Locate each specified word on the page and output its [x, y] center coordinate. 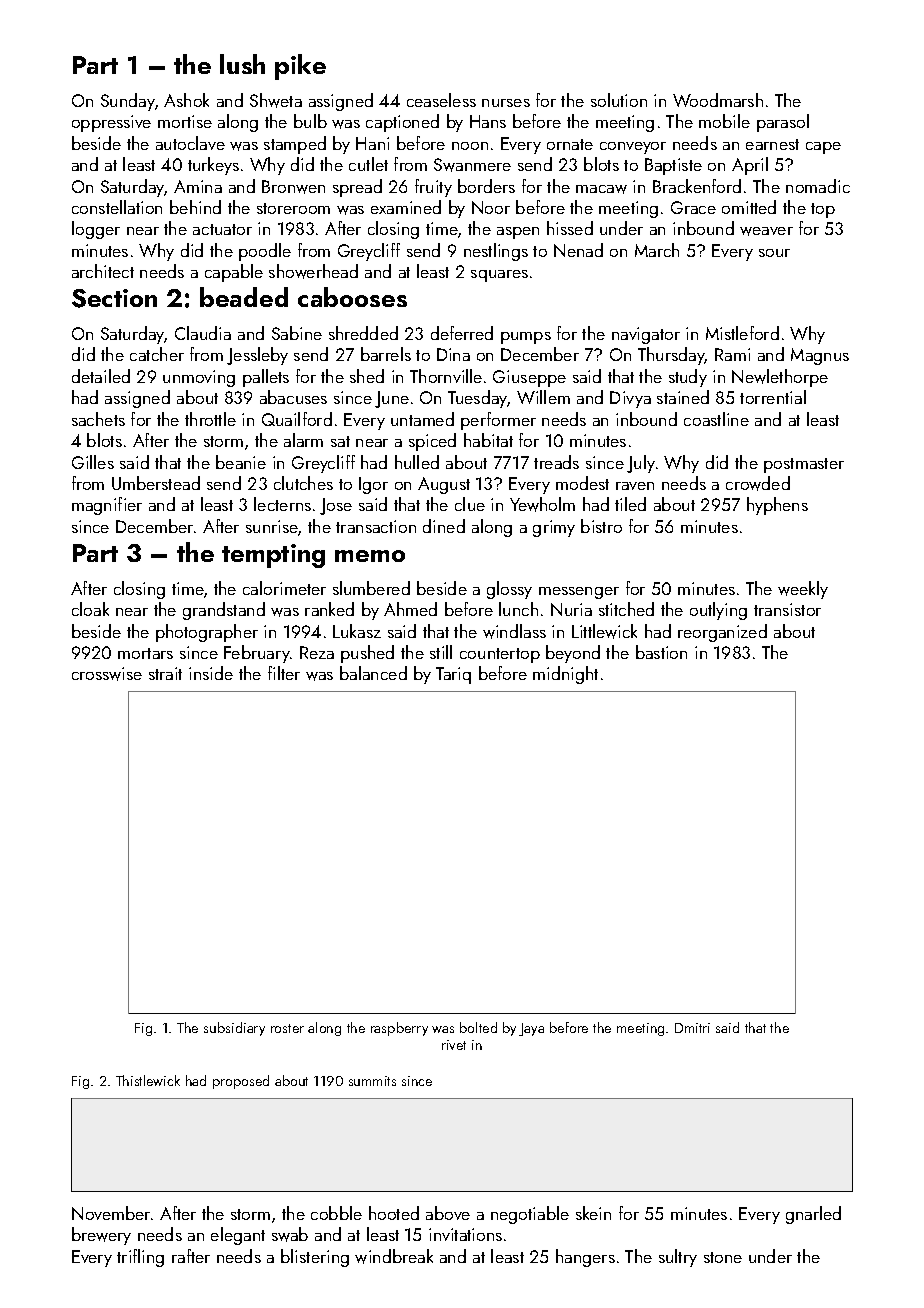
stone [723, 1257]
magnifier [107, 506]
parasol [783, 123]
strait [165, 673]
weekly [803, 590]
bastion [661, 652]
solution [619, 100]
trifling [140, 1258]
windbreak [394, 1256]
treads [556, 462]
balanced [373, 673]
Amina [198, 186]
